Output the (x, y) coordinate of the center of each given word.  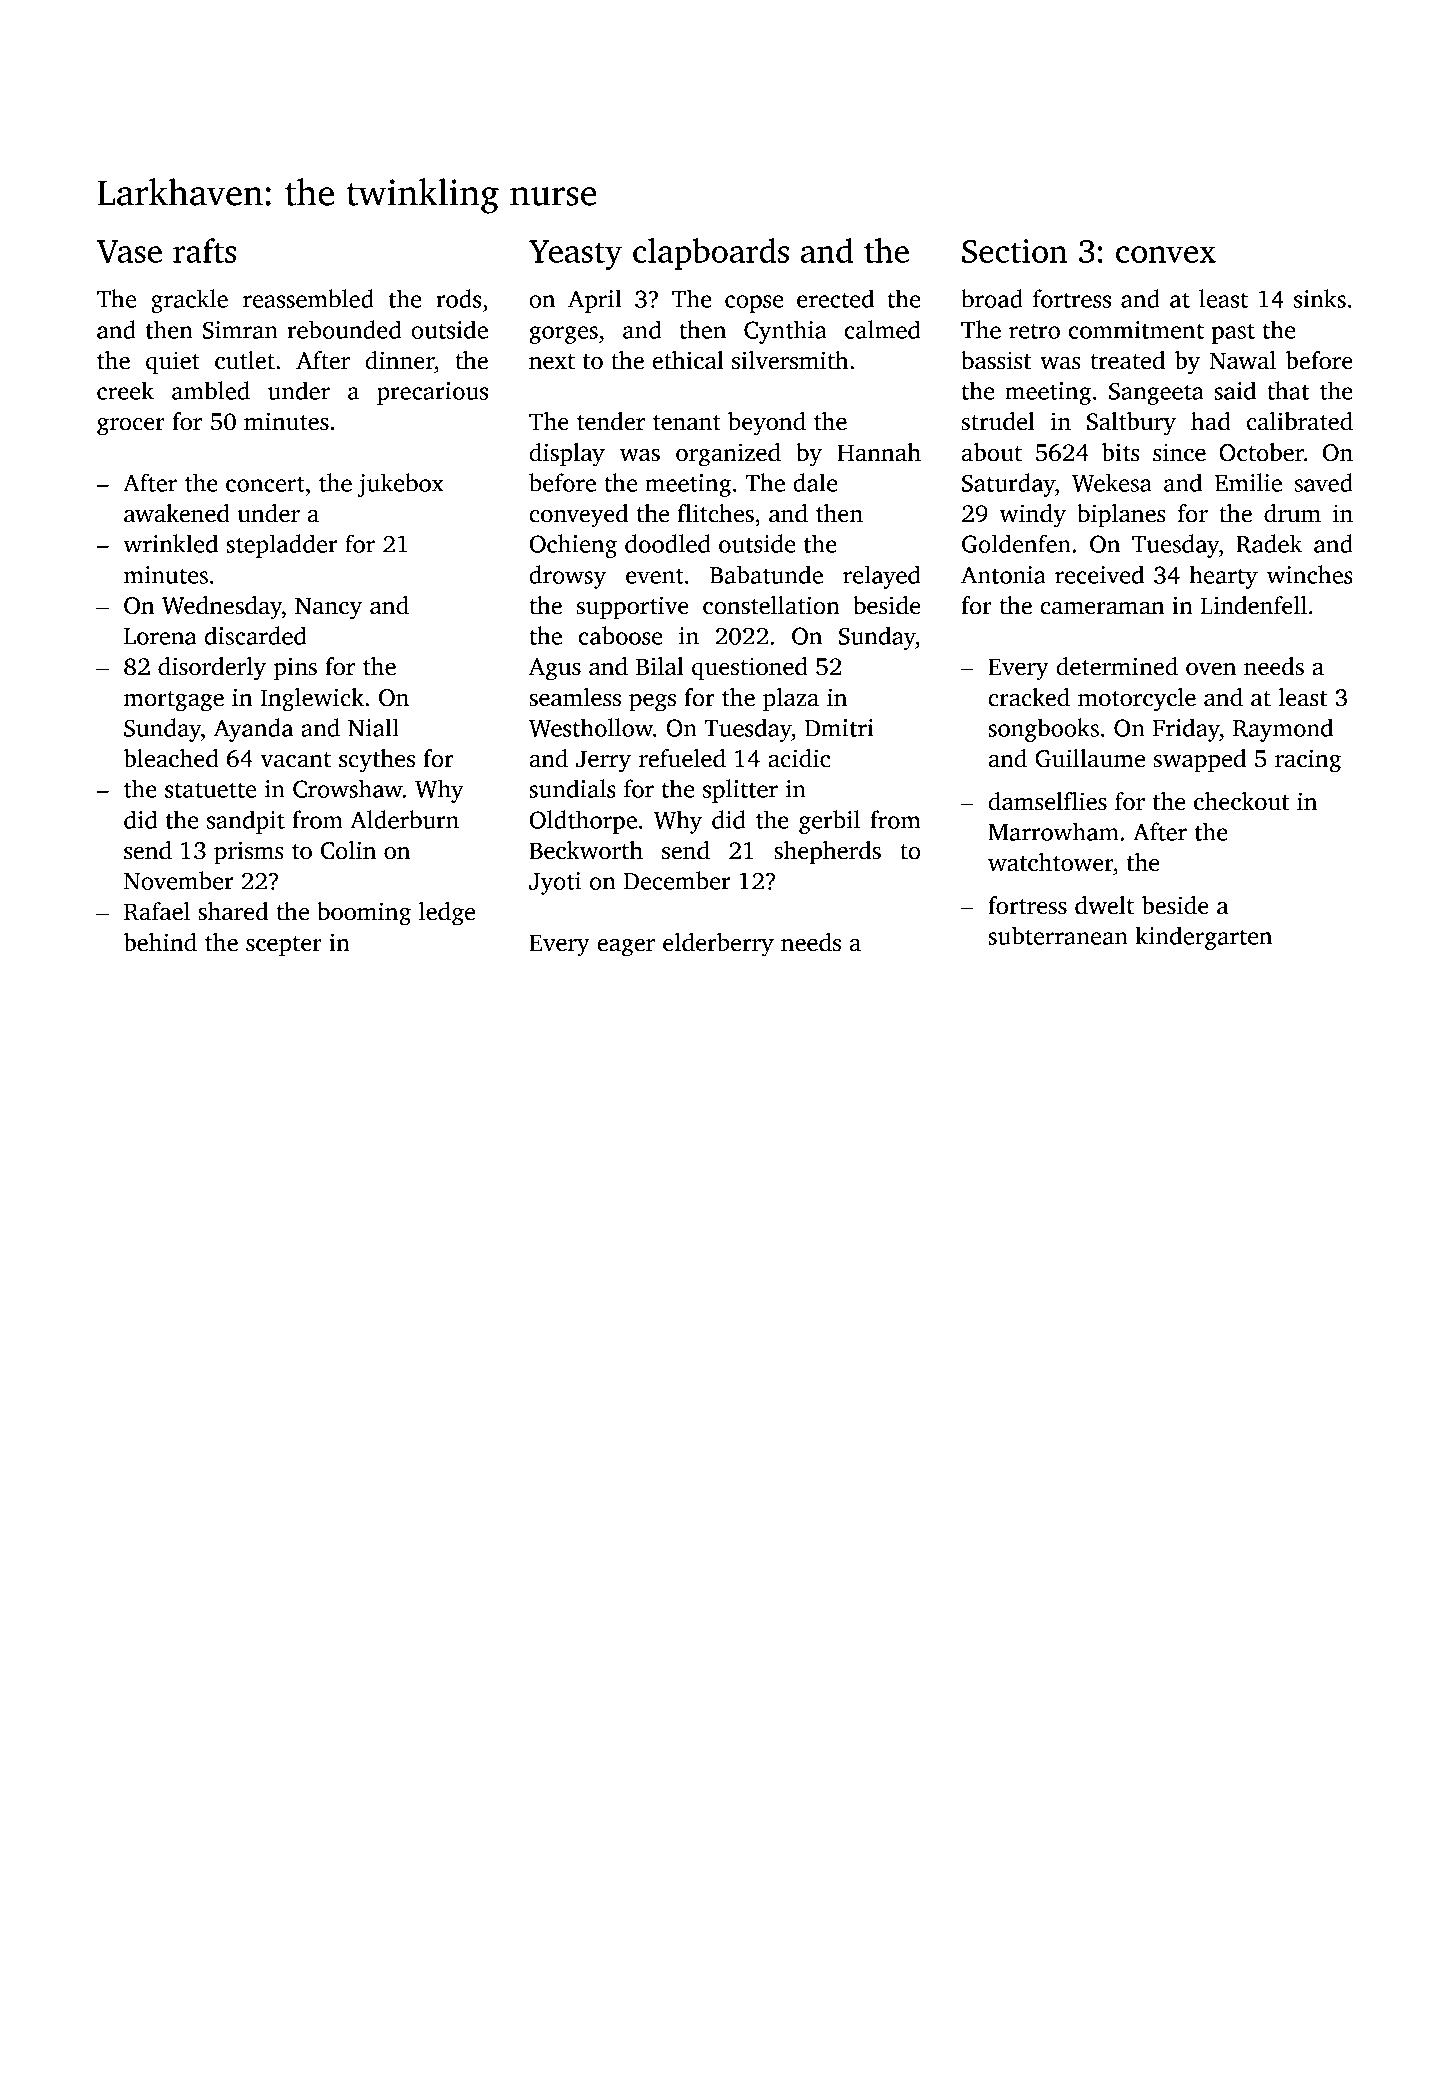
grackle (189, 301)
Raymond (1283, 730)
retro (1034, 331)
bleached (171, 758)
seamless (575, 697)
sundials (572, 788)
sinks (1320, 298)
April (594, 301)
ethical (688, 360)
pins (295, 669)
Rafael (157, 911)
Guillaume (1090, 758)
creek (125, 390)
